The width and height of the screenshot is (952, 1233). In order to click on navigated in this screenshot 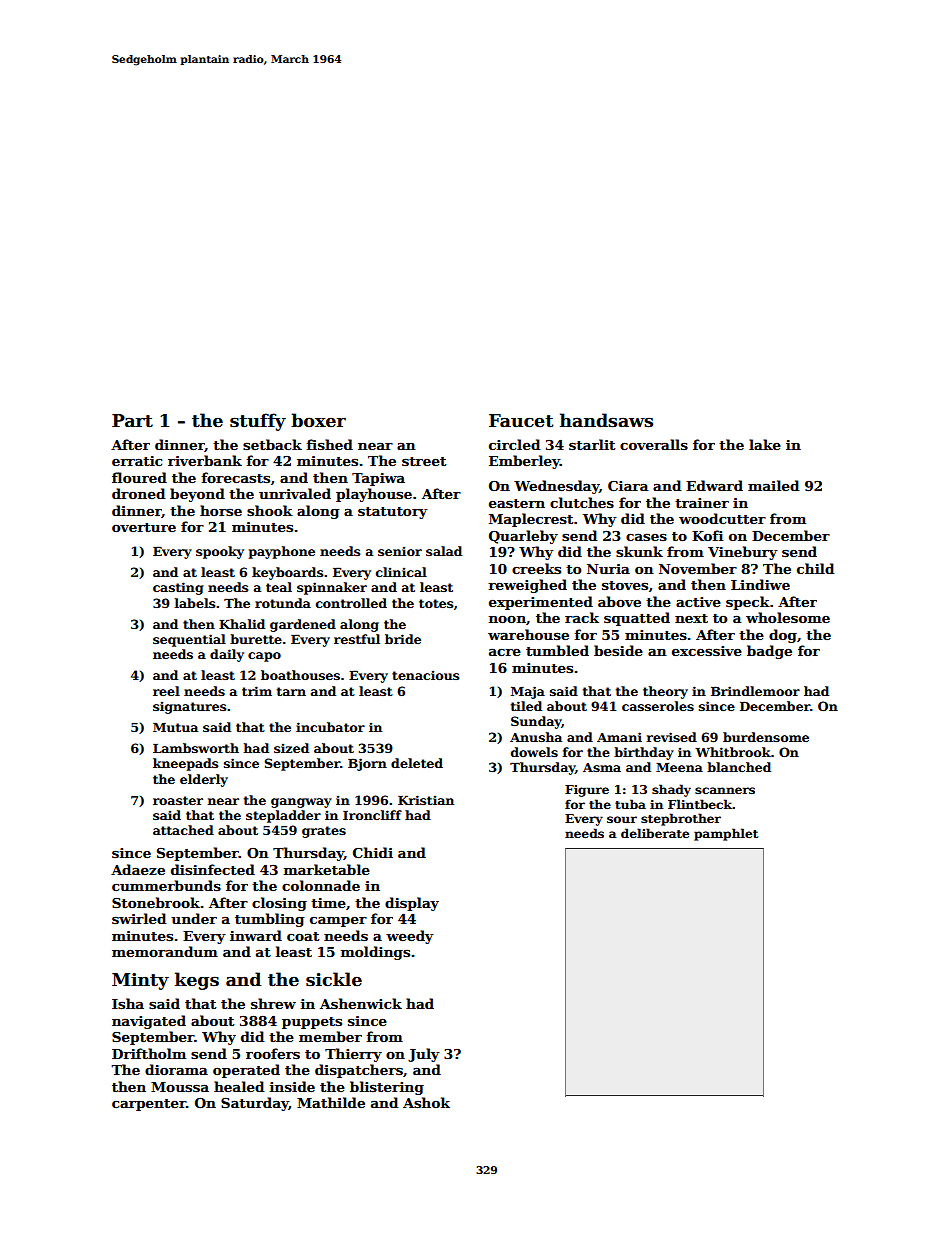, I will do `click(149, 1022)`.
